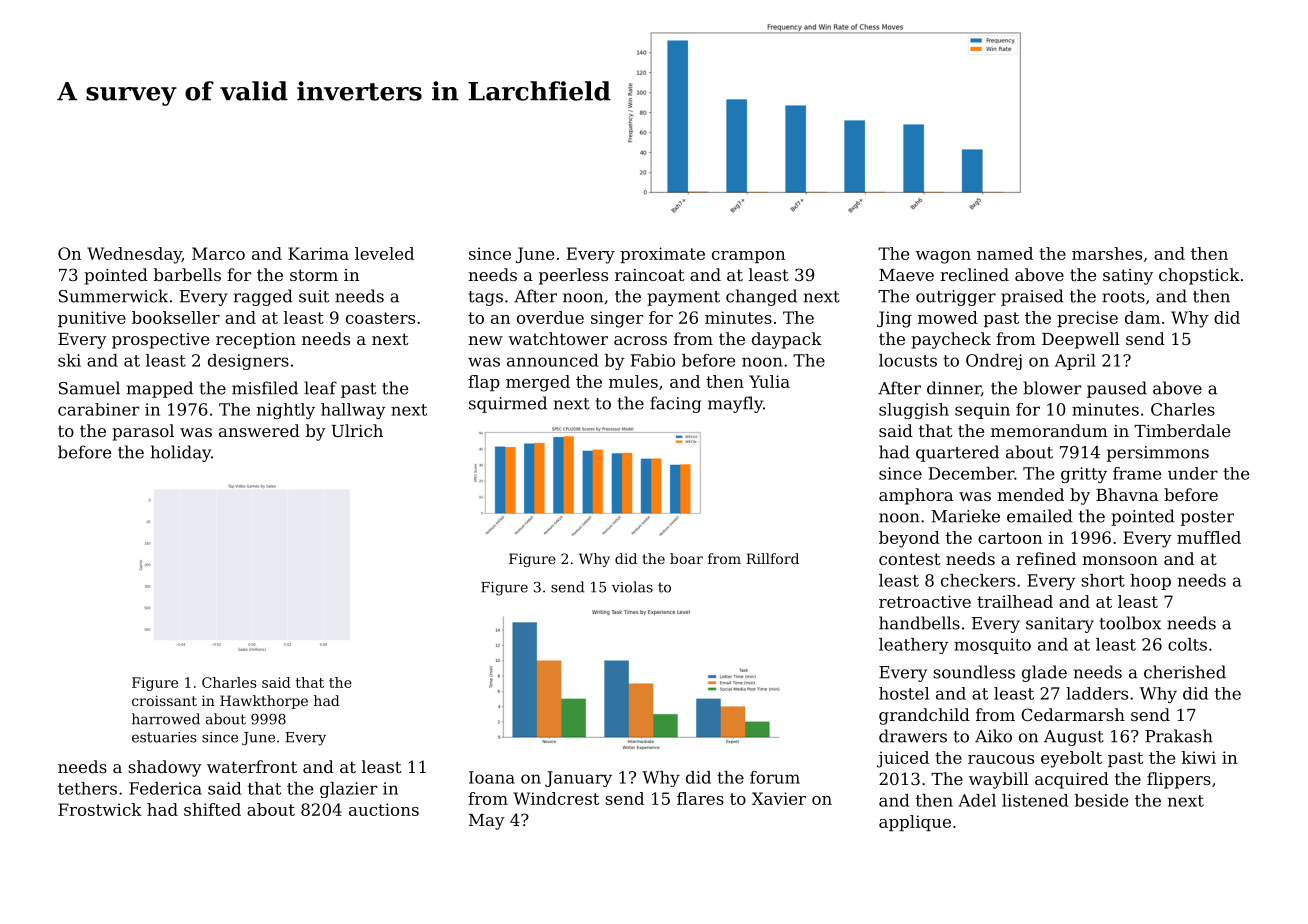  Describe the element at coordinates (748, 257) in the screenshot. I see `crampon` at that location.
